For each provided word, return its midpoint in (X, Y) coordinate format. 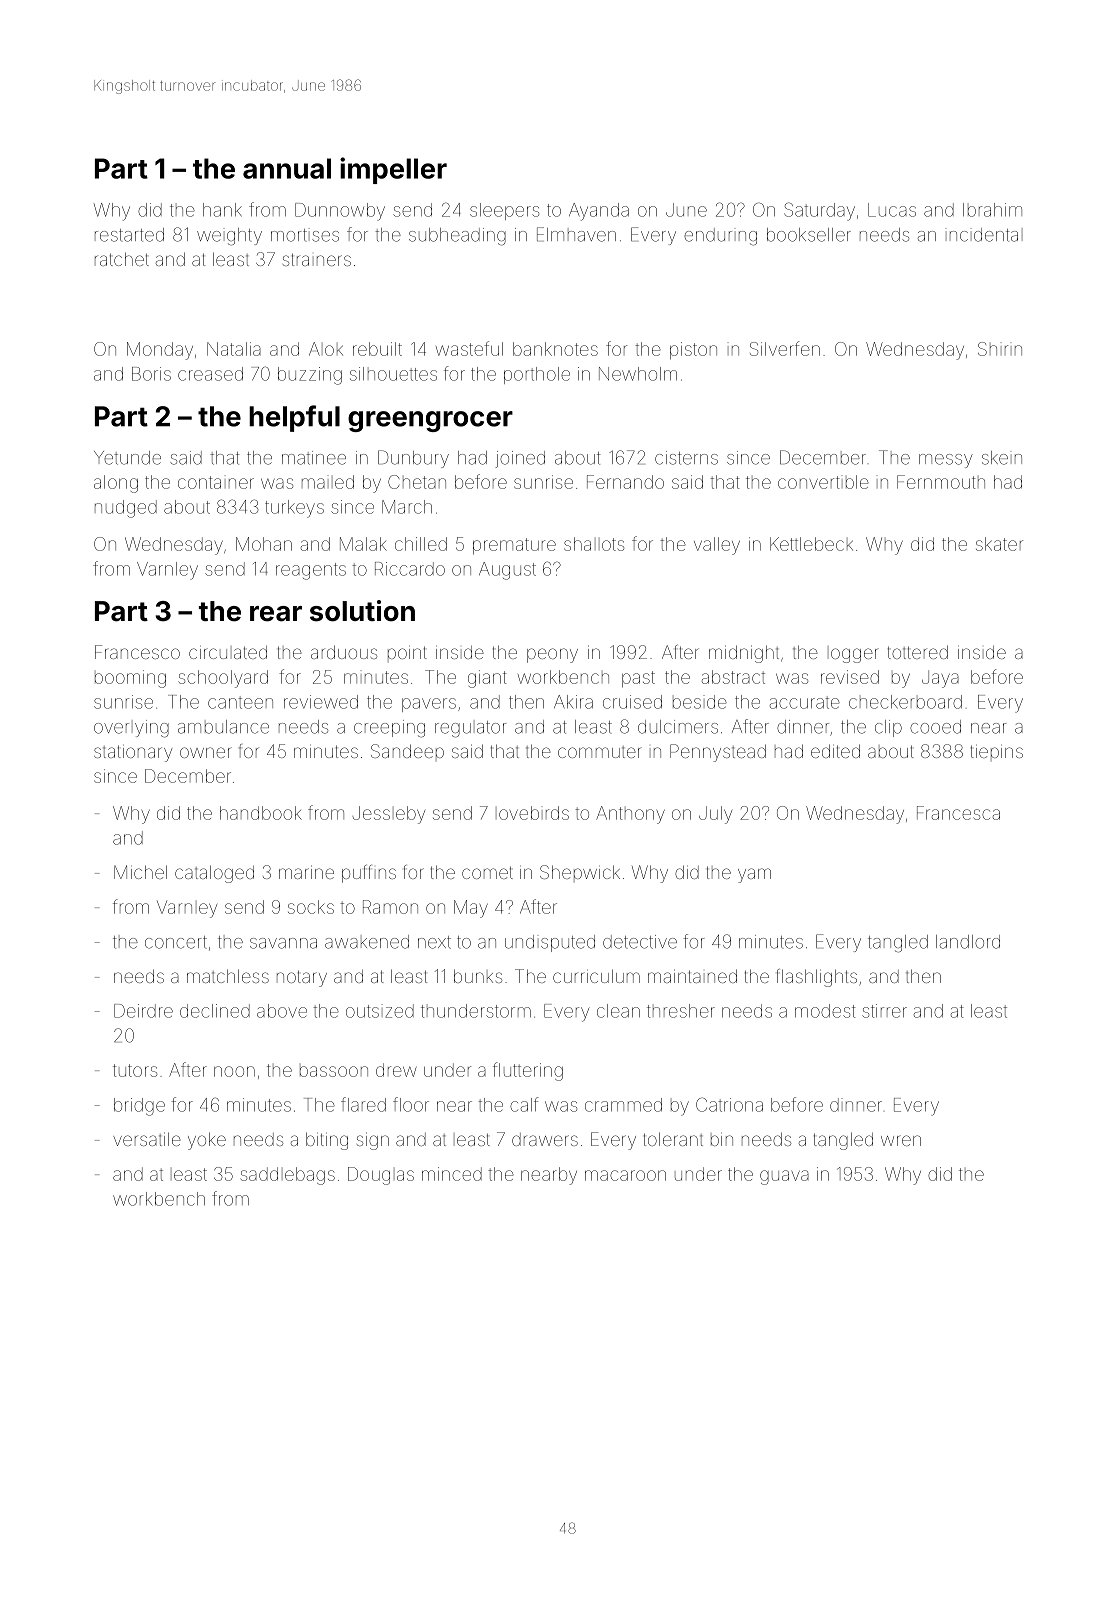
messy (946, 461)
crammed (623, 1105)
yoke (207, 1141)
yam (754, 875)
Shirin (1000, 349)
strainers (317, 259)
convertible (823, 482)
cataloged (214, 874)
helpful (294, 418)
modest (825, 1011)
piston (693, 350)
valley (717, 546)
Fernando (625, 482)
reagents (311, 571)
